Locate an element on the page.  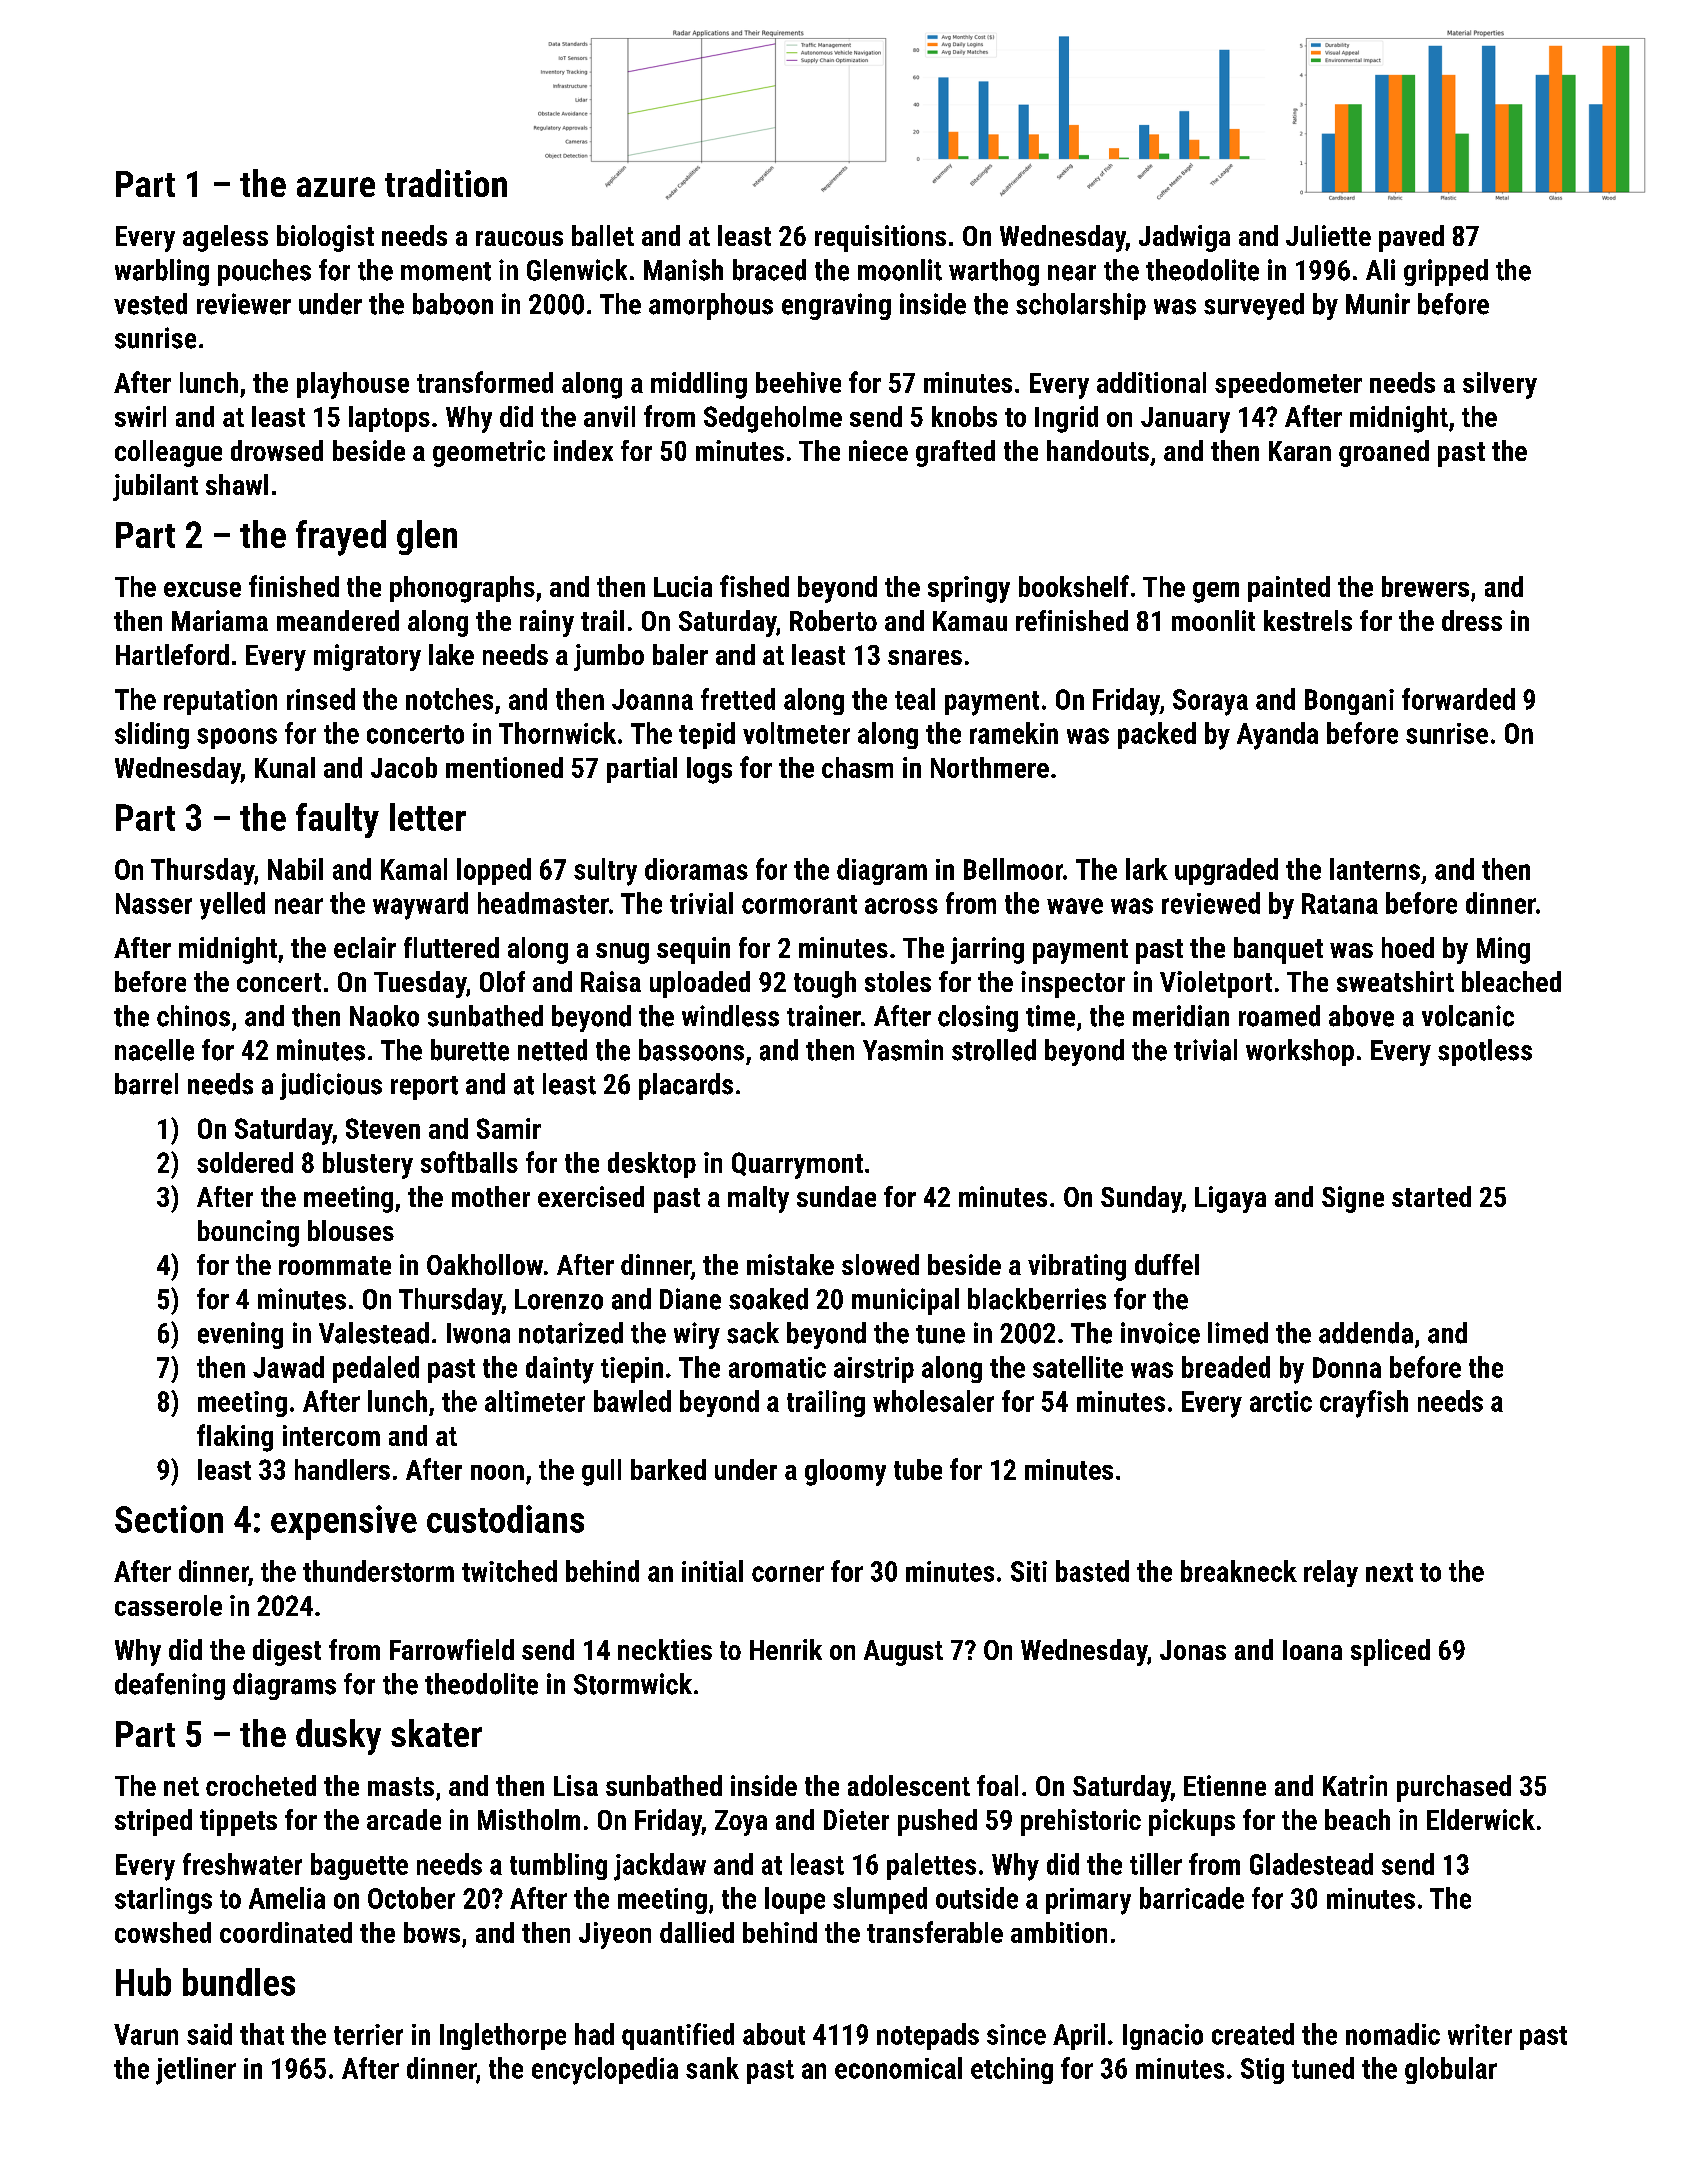
Juliette is located at coordinates (1328, 235).
